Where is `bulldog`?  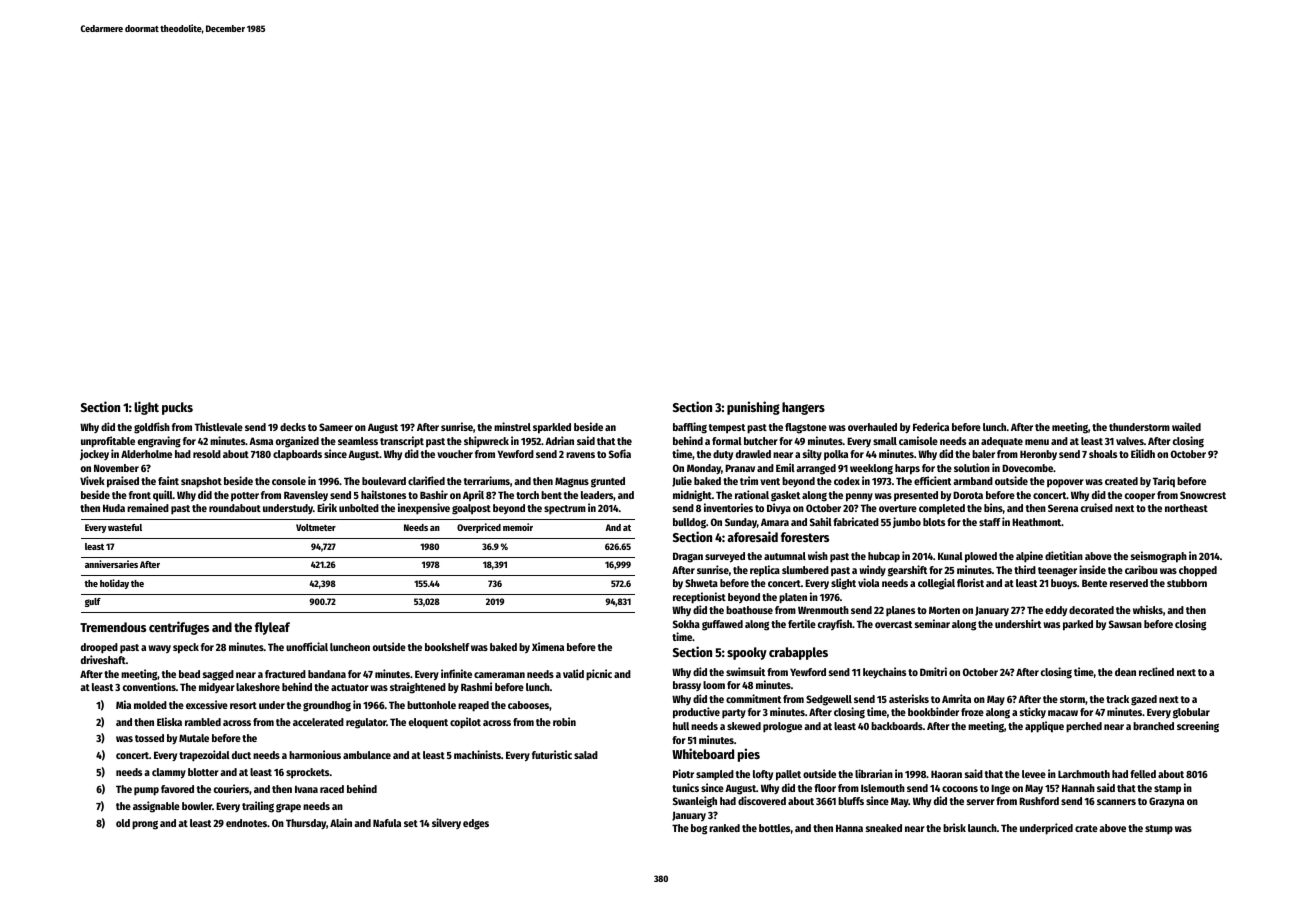 bulldog is located at coordinates (689, 523).
